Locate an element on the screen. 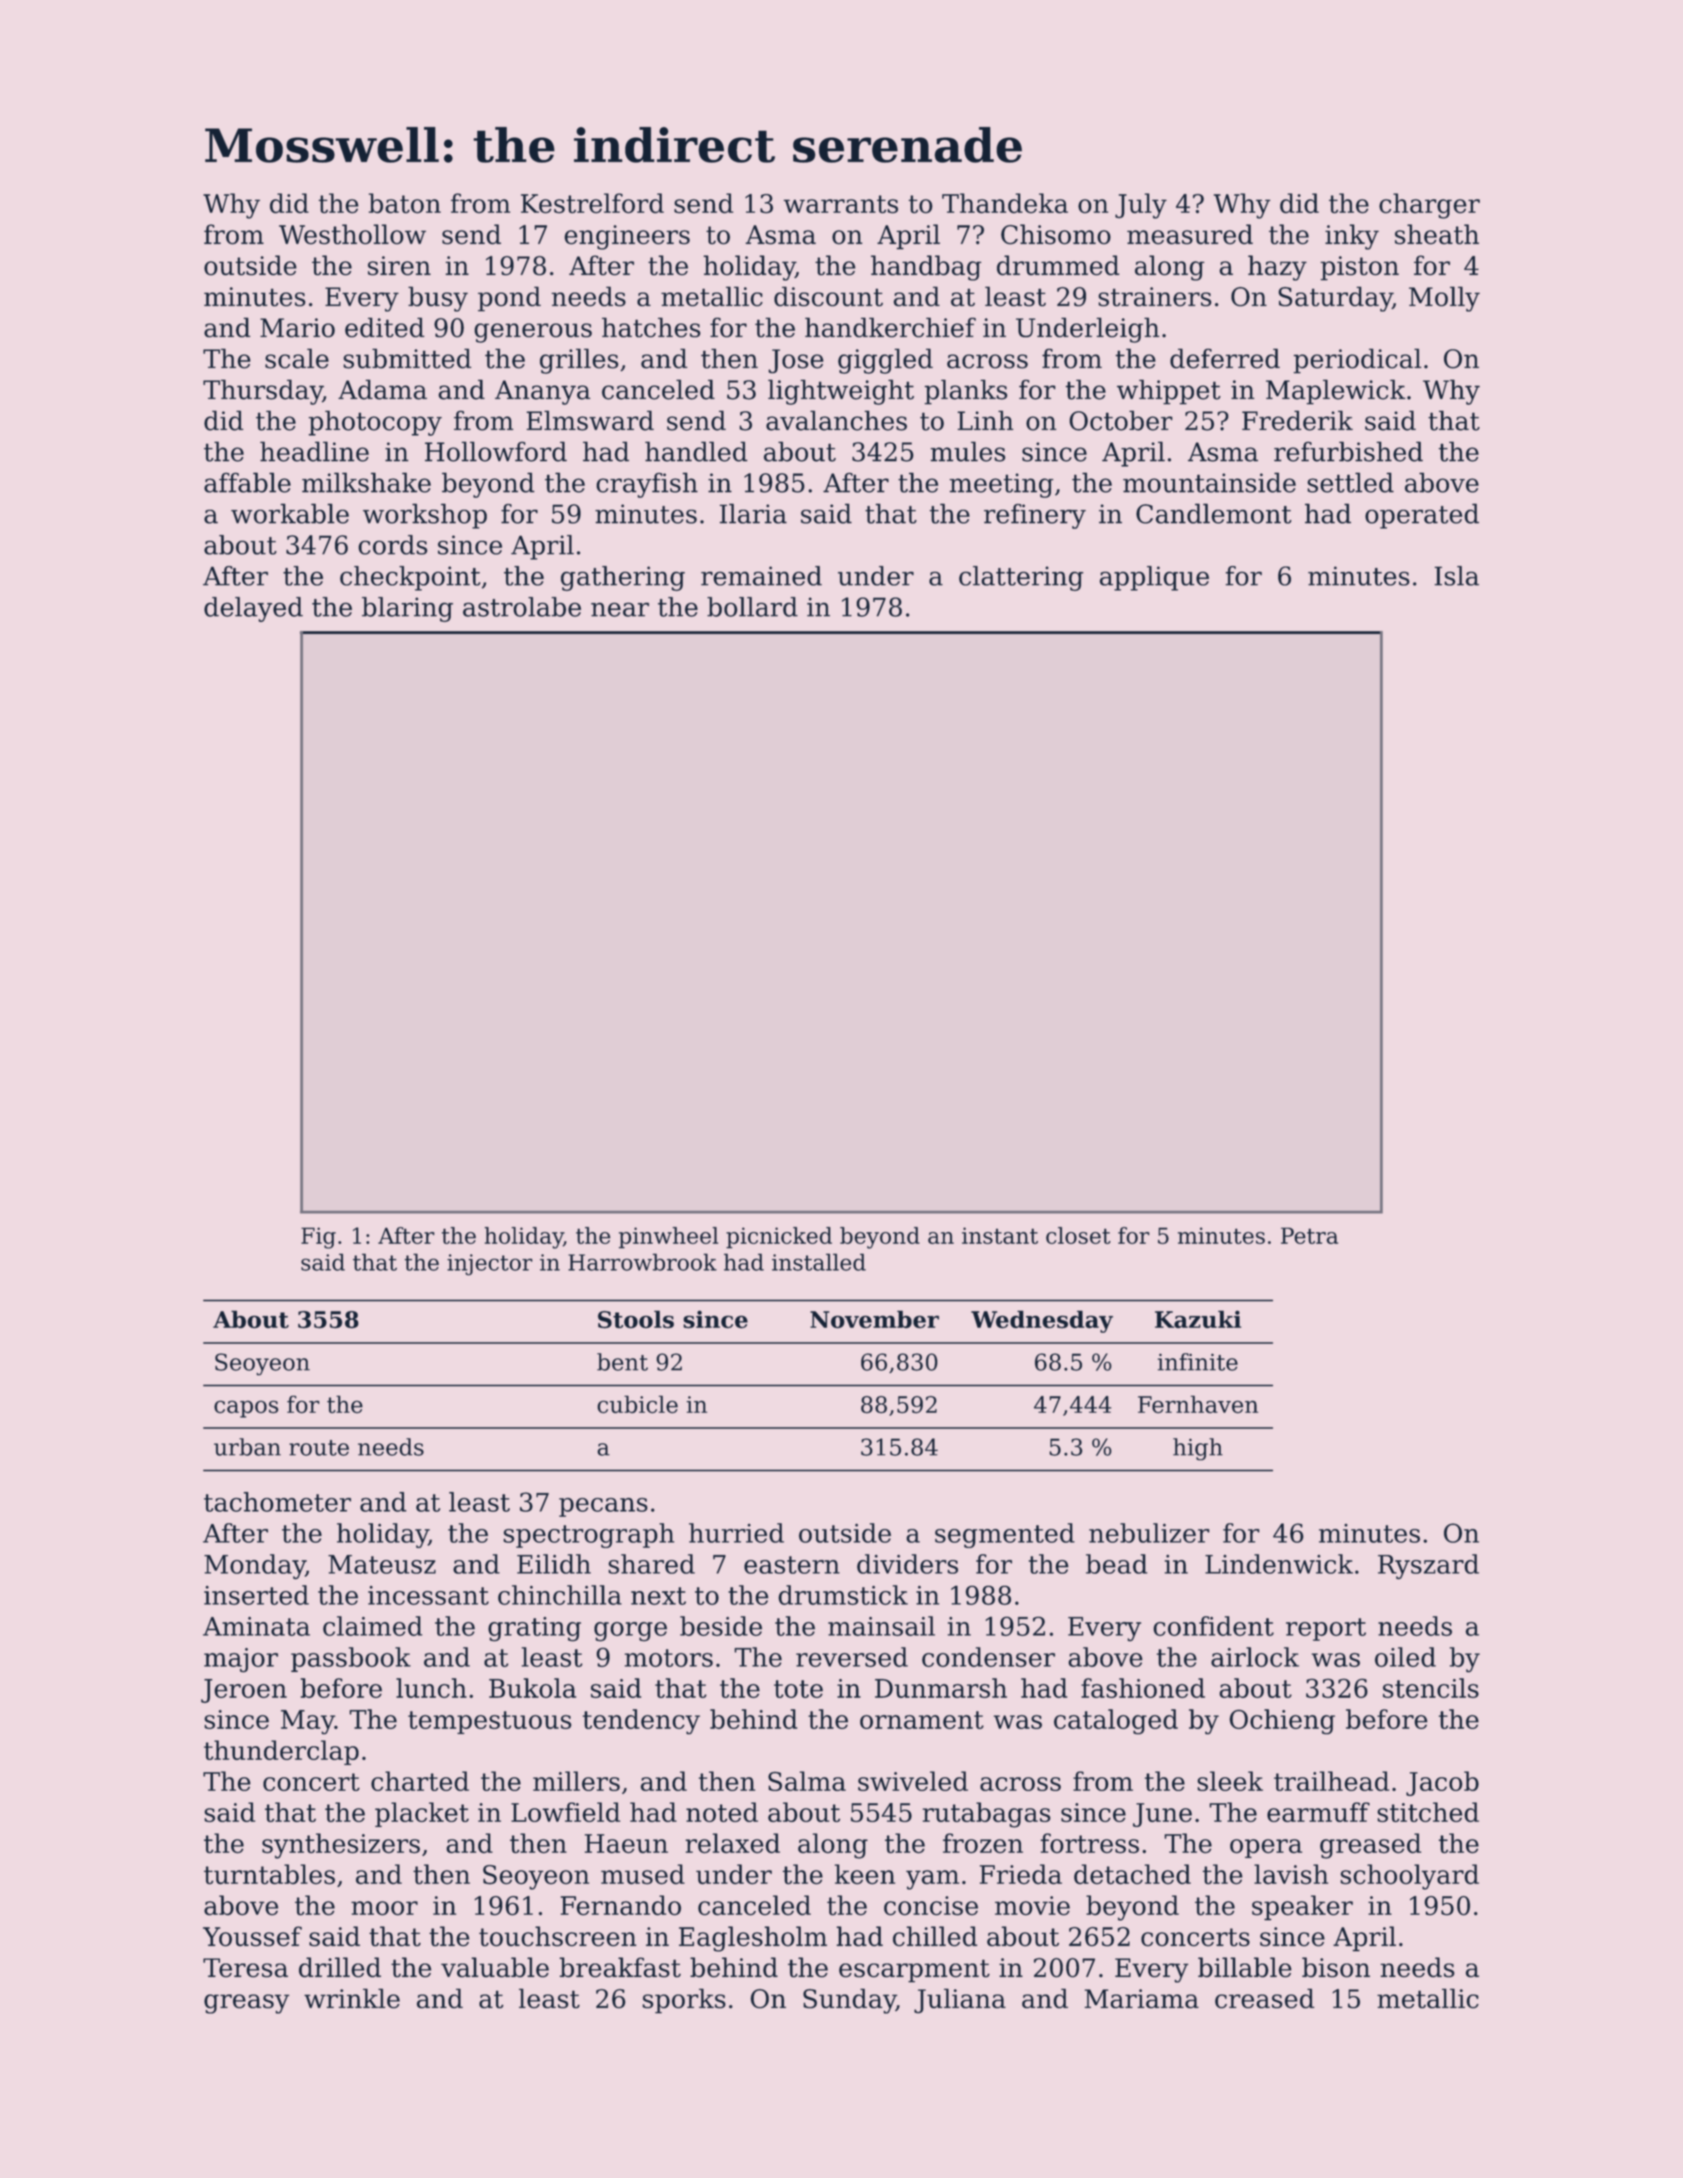 The image size is (1683, 2178). instant is located at coordinates (1000, 1235).
